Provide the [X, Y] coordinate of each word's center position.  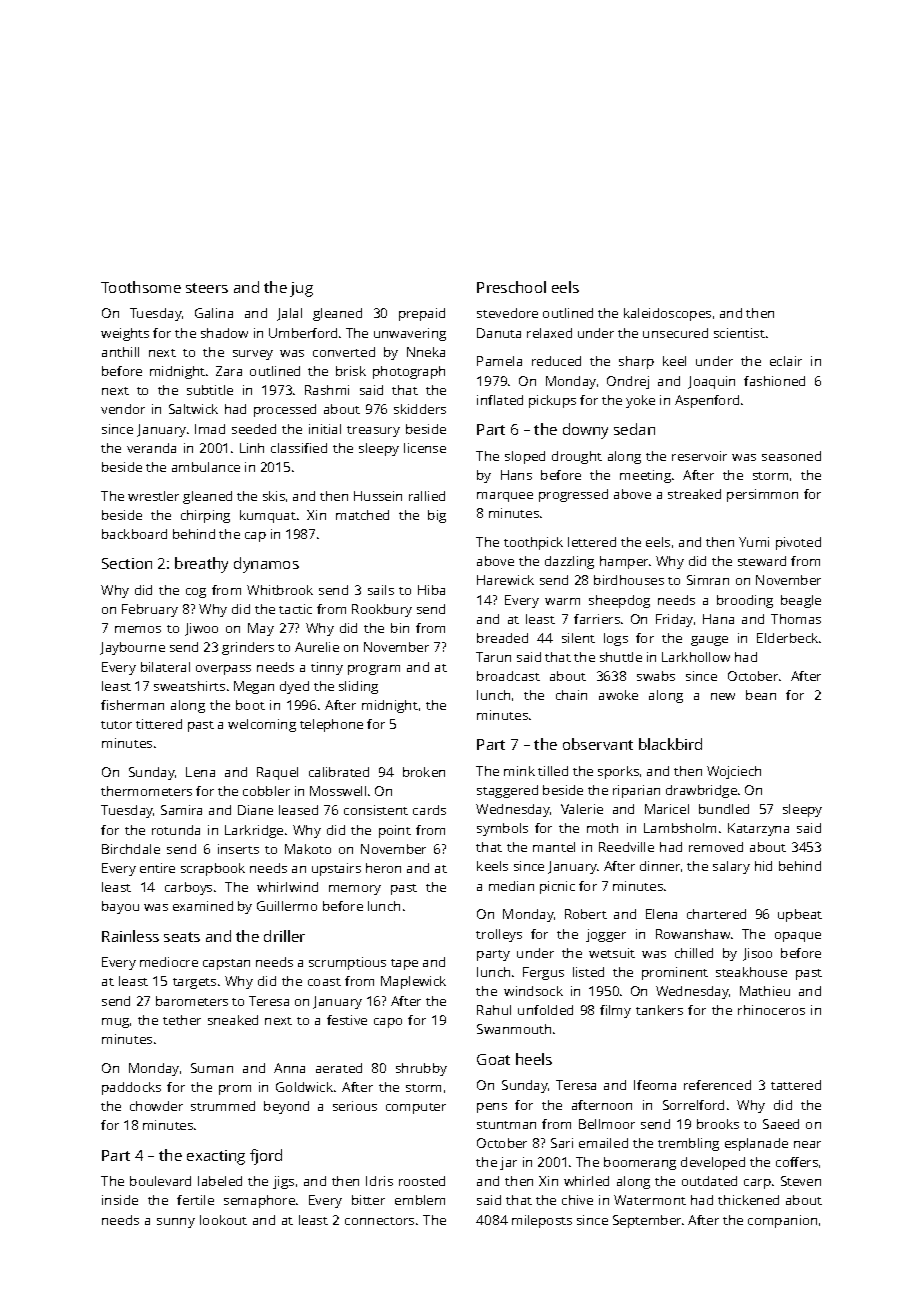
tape [404, 964]
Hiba [431, 590]
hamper [624, 562]
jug [301, 289]
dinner [660, 866]
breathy [201, 565]
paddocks [131, 1088]
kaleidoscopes [667, 314]
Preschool [511, 287]
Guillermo [287, 906]
